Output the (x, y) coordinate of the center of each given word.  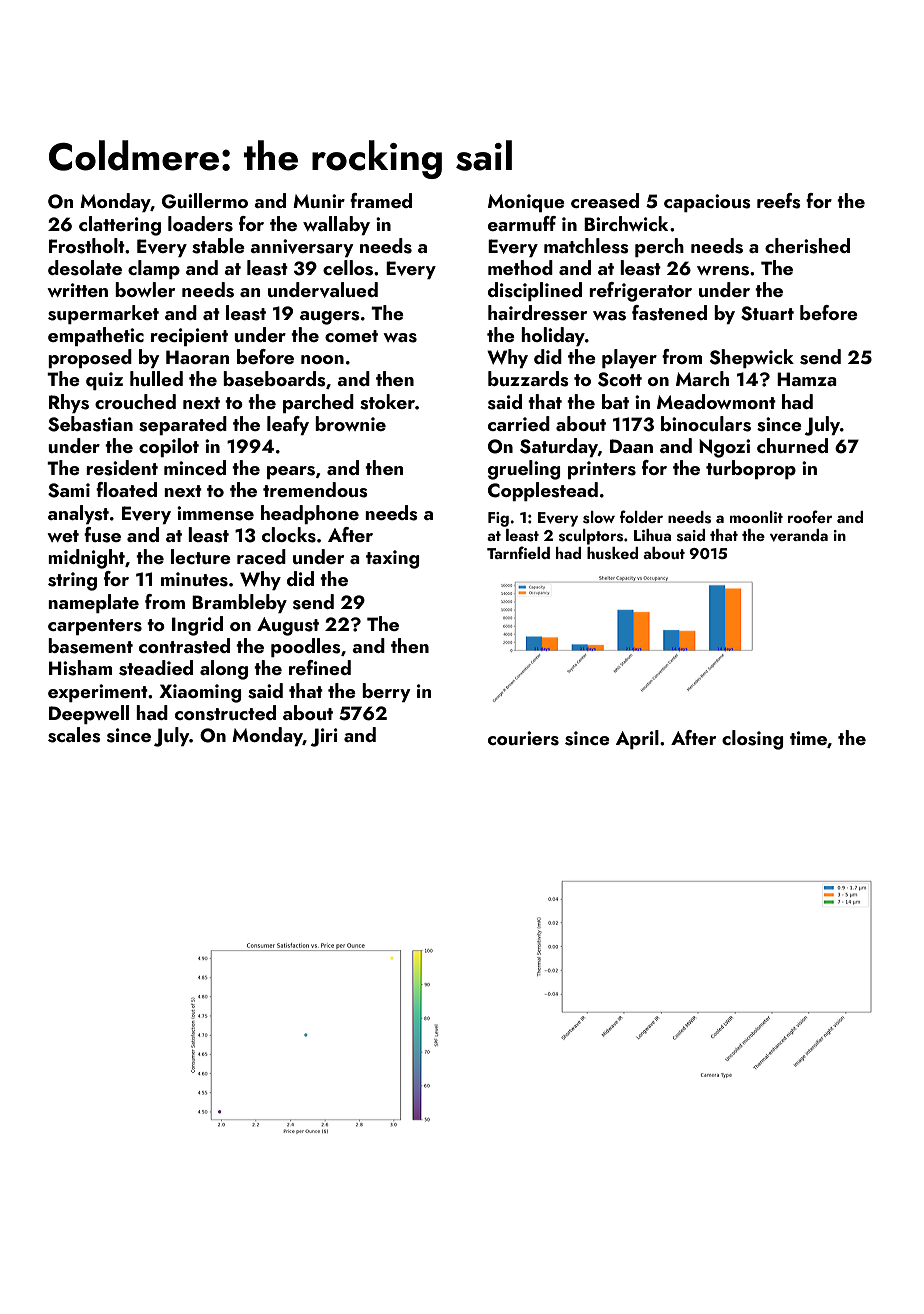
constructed (225, 713)
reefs (779, 201)
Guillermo (205, 201)
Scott (620, 379)
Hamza (807, 379)
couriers (523, 738)
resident (122, 468)
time (808, 738)
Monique (526, 203)
